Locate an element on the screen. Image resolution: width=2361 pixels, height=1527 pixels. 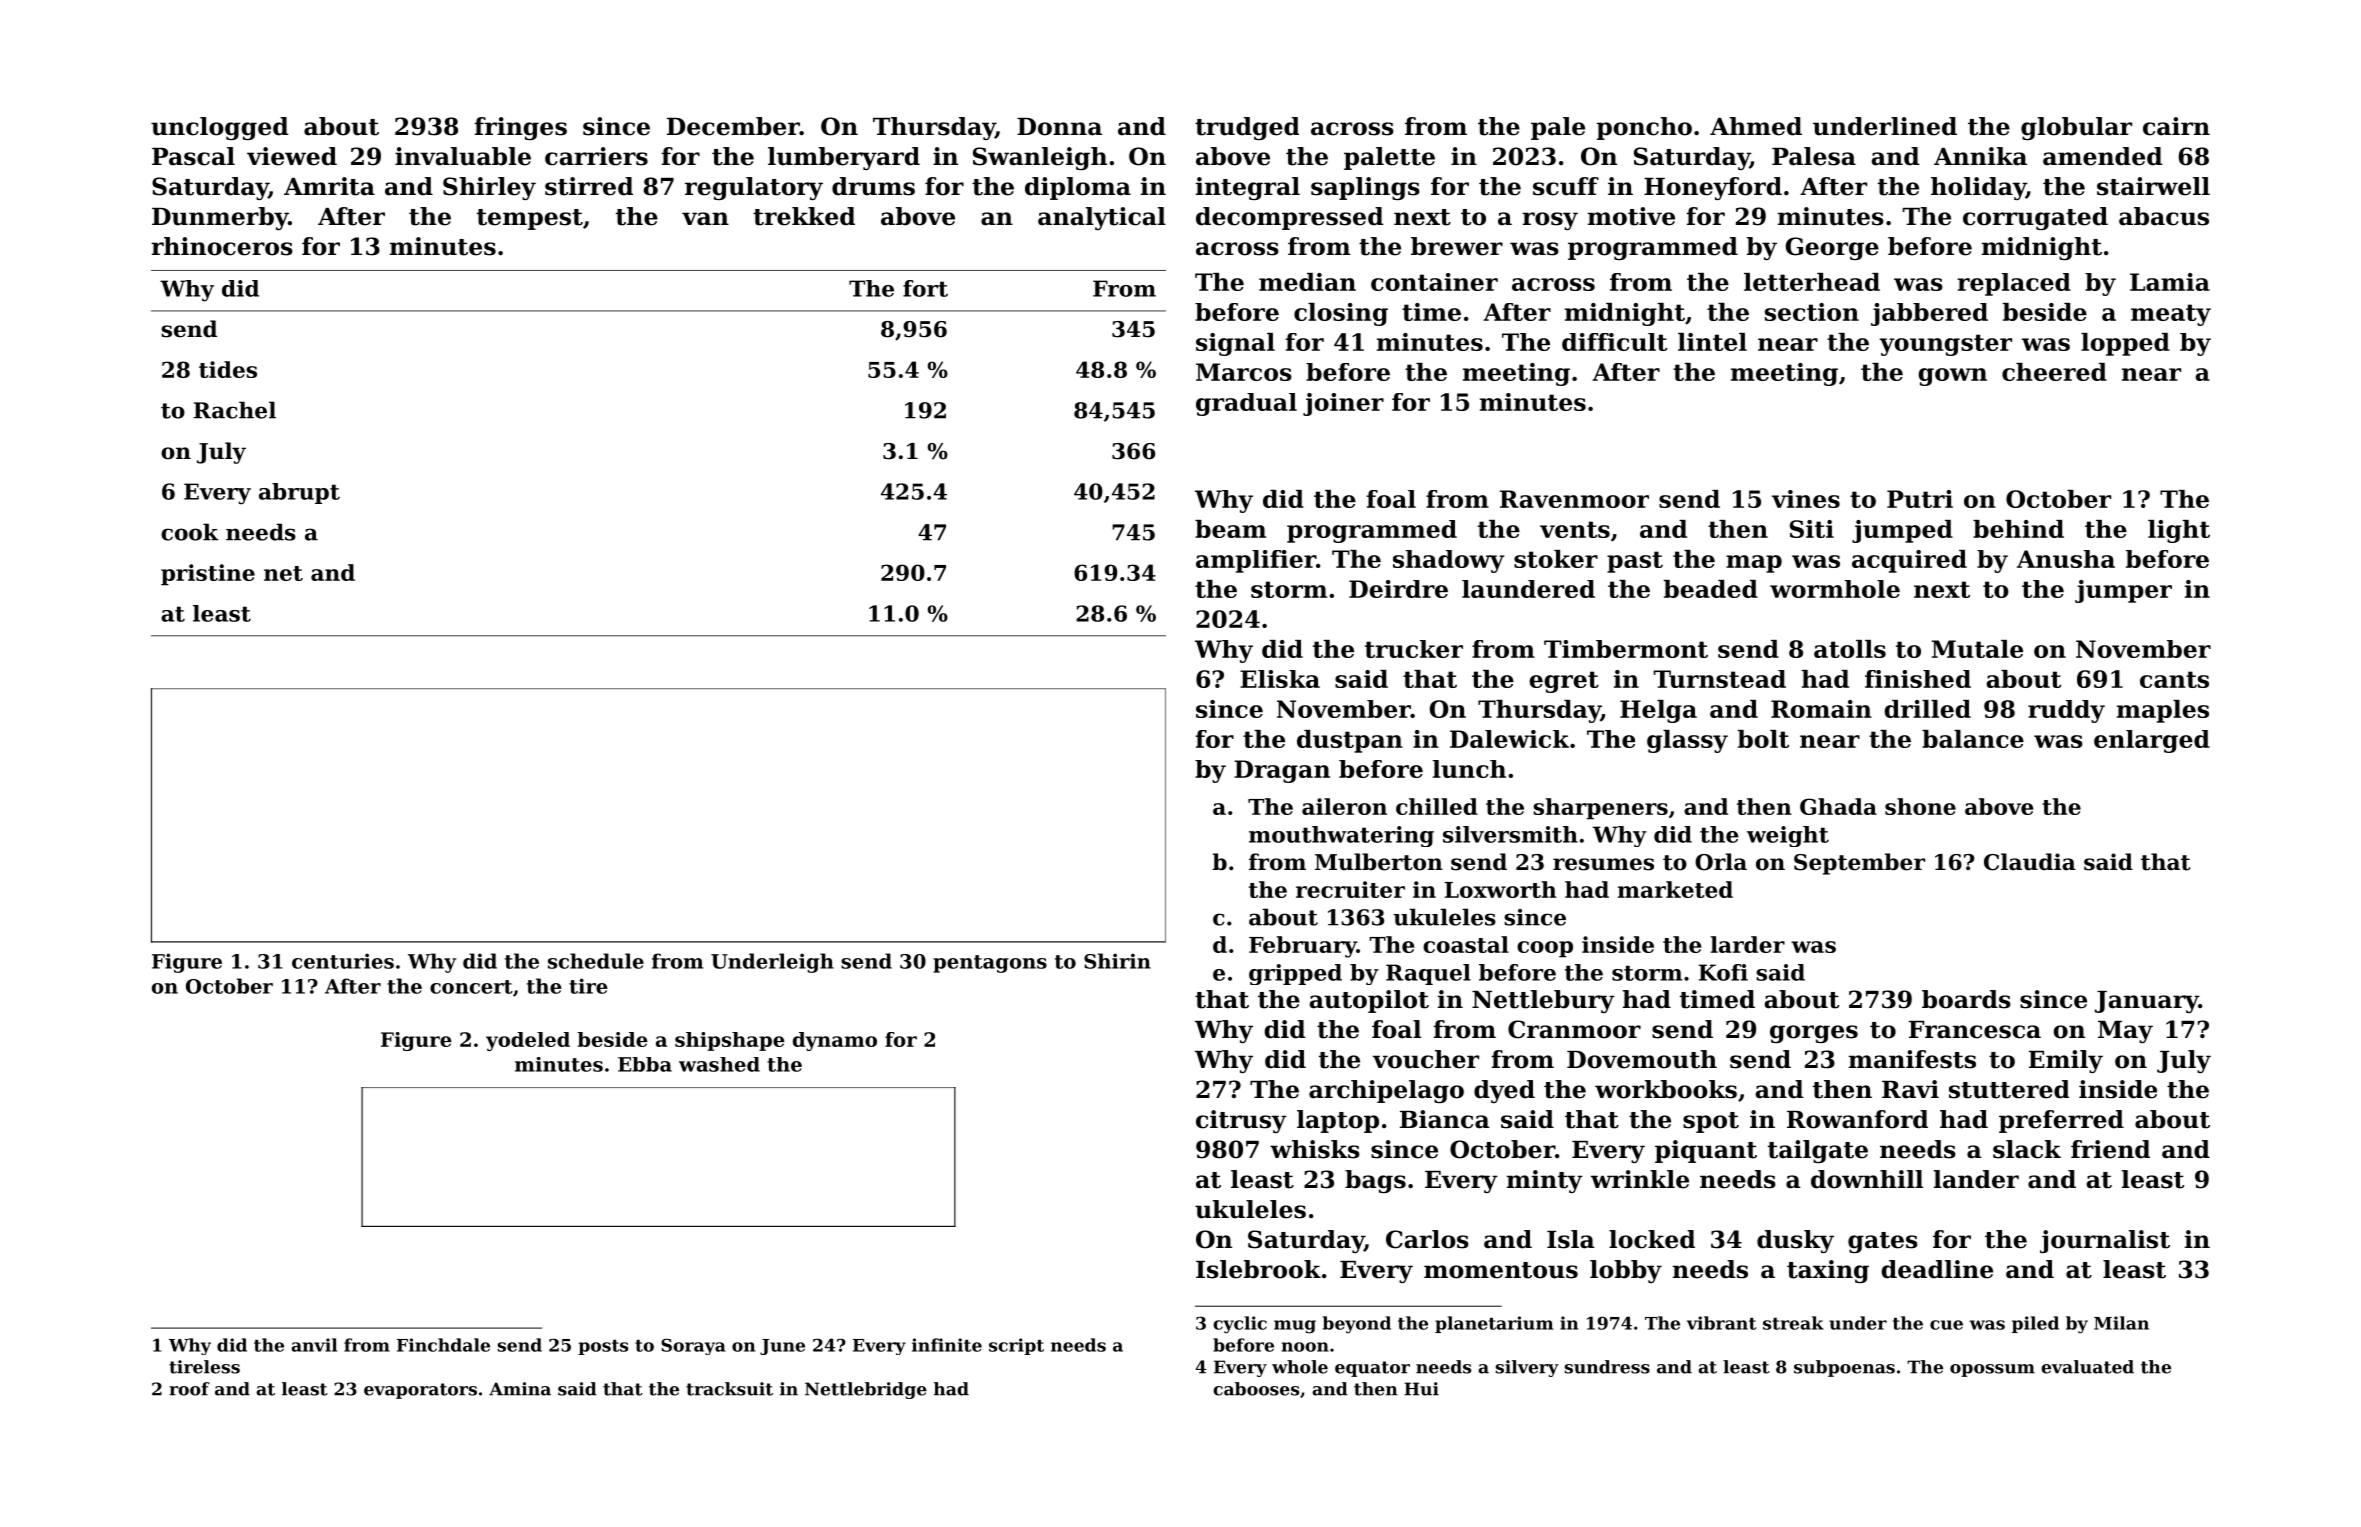
globular is located at coordinates (2076, 128).
